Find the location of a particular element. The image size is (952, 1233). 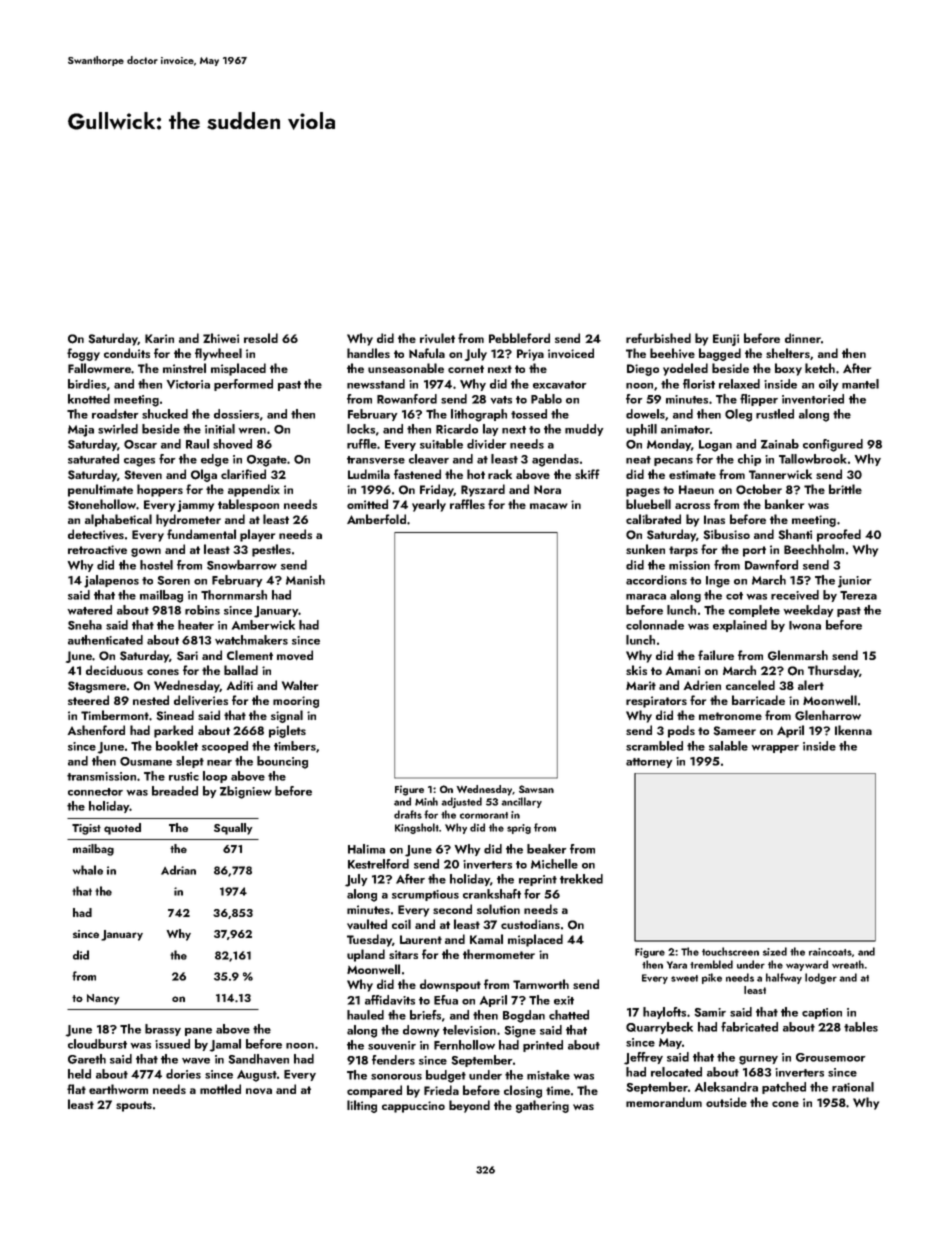

Bogdan is located at coordinates (524, 1016).
